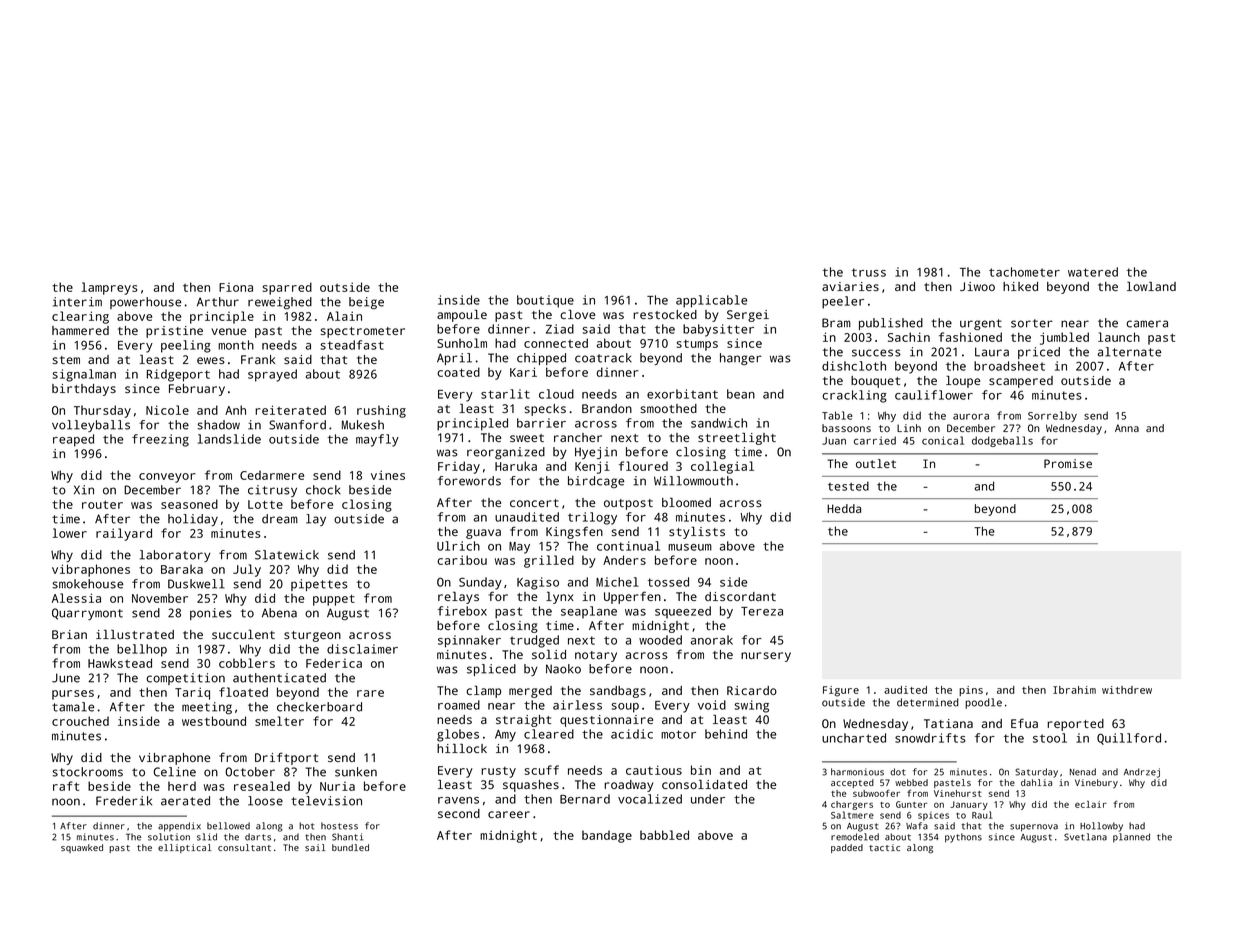  Describe the element at coordinates (1093, 272) in the screenshot. I see `watered` at that location.
